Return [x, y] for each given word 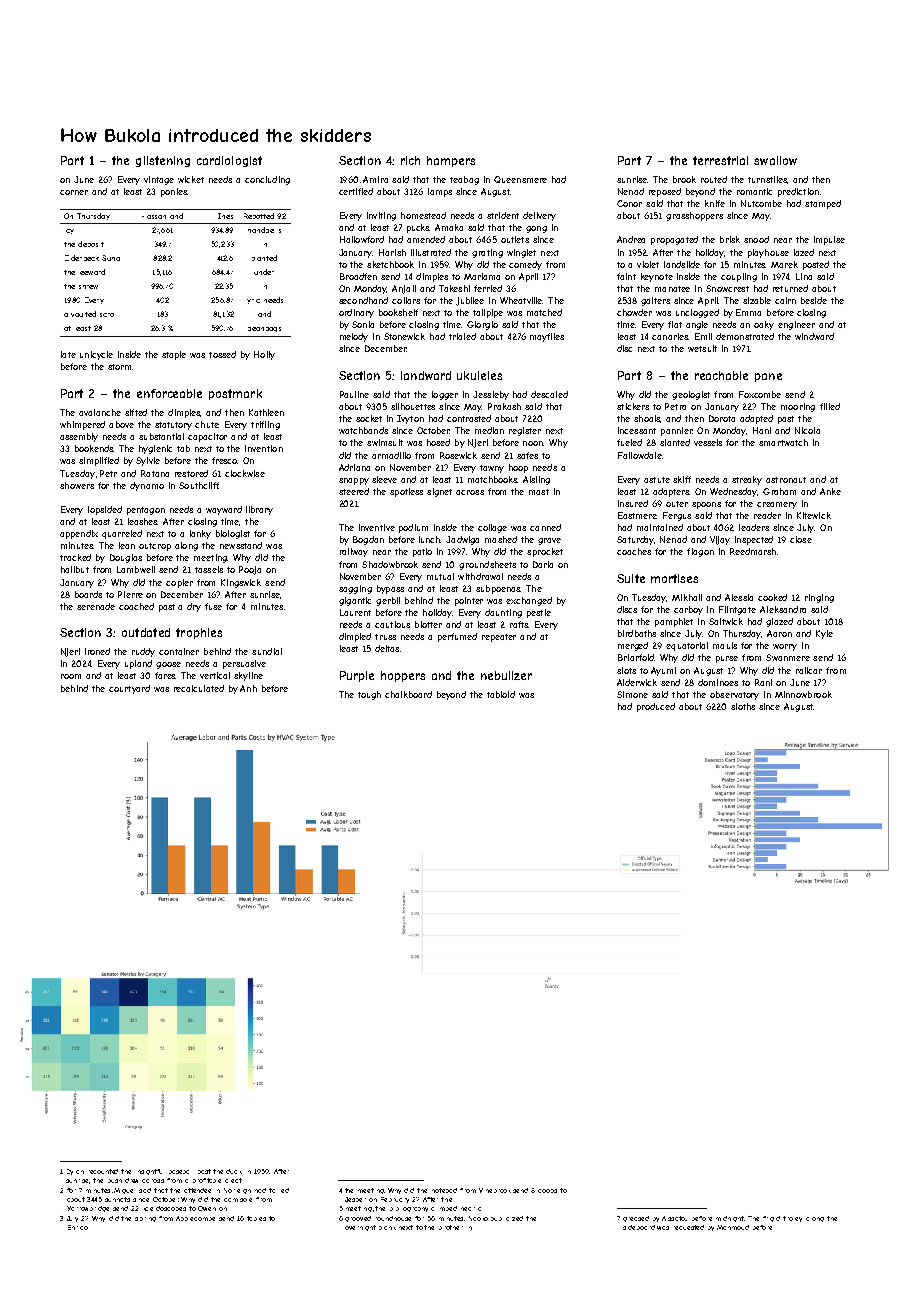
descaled [549, 394]
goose [168, 665]
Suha [111, 258]
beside [814, 300]
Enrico [78, 1227]
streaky [747, 480]
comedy [525, 265]
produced [656, 707]
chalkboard [408, 694]
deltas [387, 648]
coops [547, 1191]
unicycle [96, 355]
